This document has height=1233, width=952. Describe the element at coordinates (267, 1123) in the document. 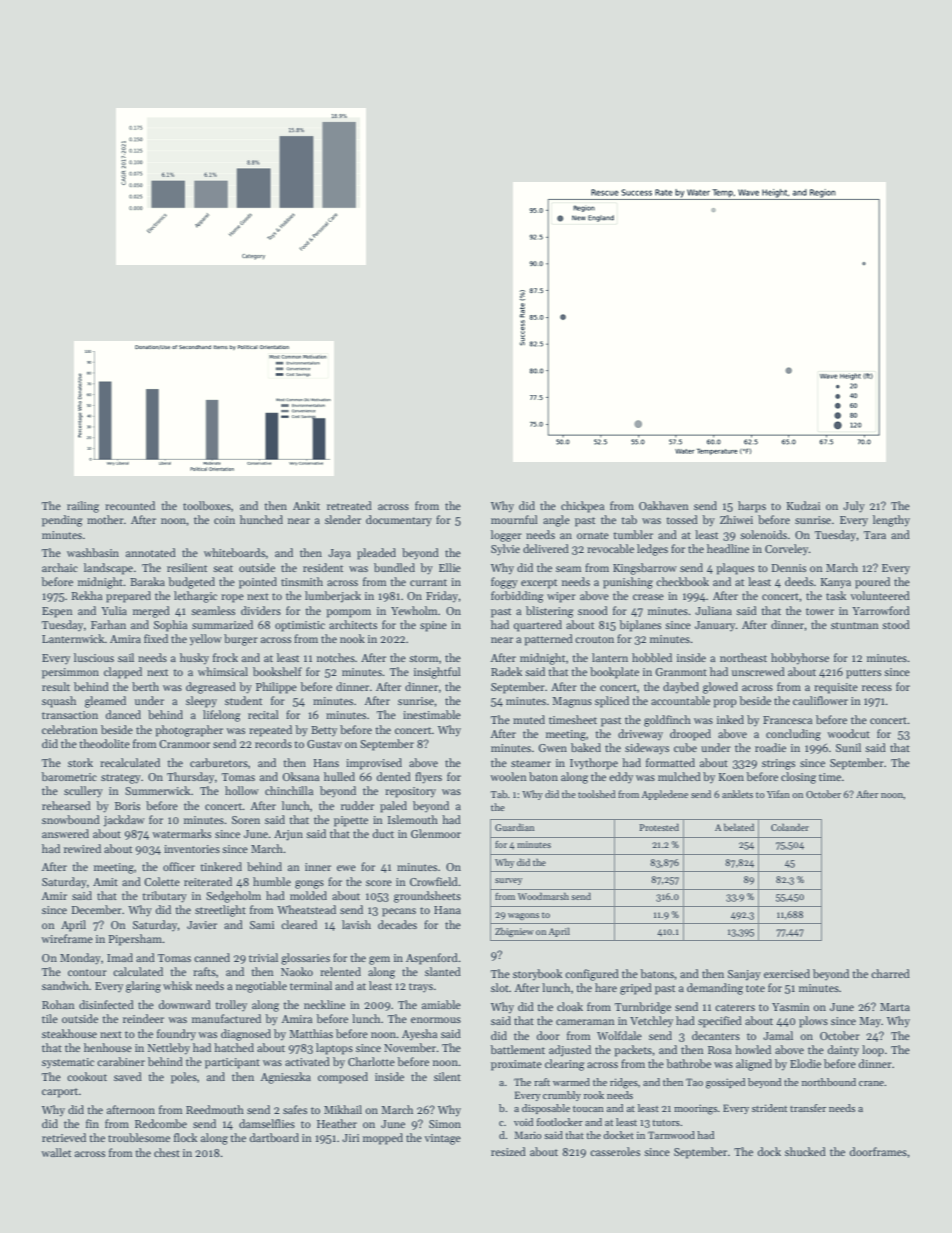

I see `damselflies` at that location.
